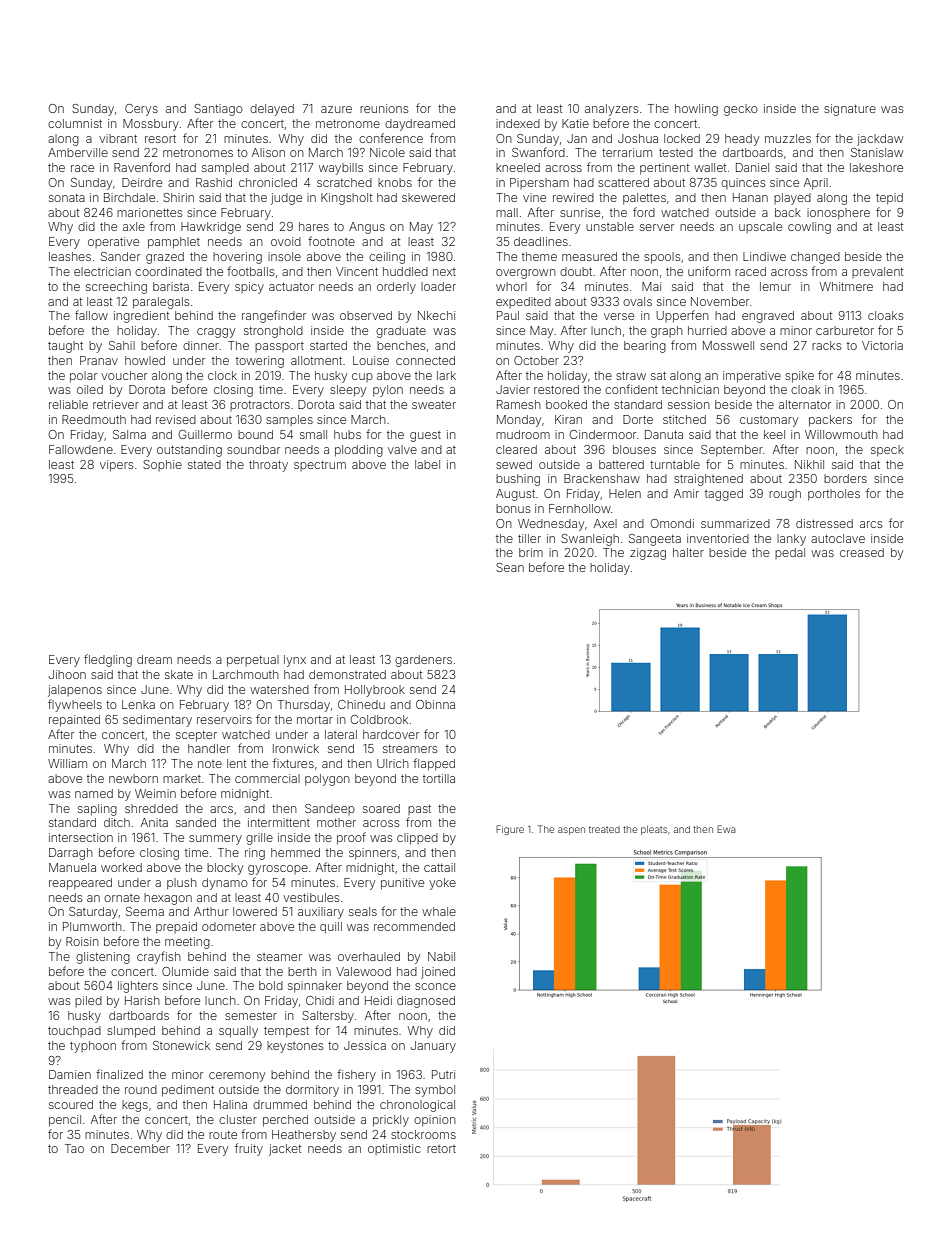 Image resolution: width=952 pixels, height=1233 pixels. I want to click on recommended, so click(414, 926).
